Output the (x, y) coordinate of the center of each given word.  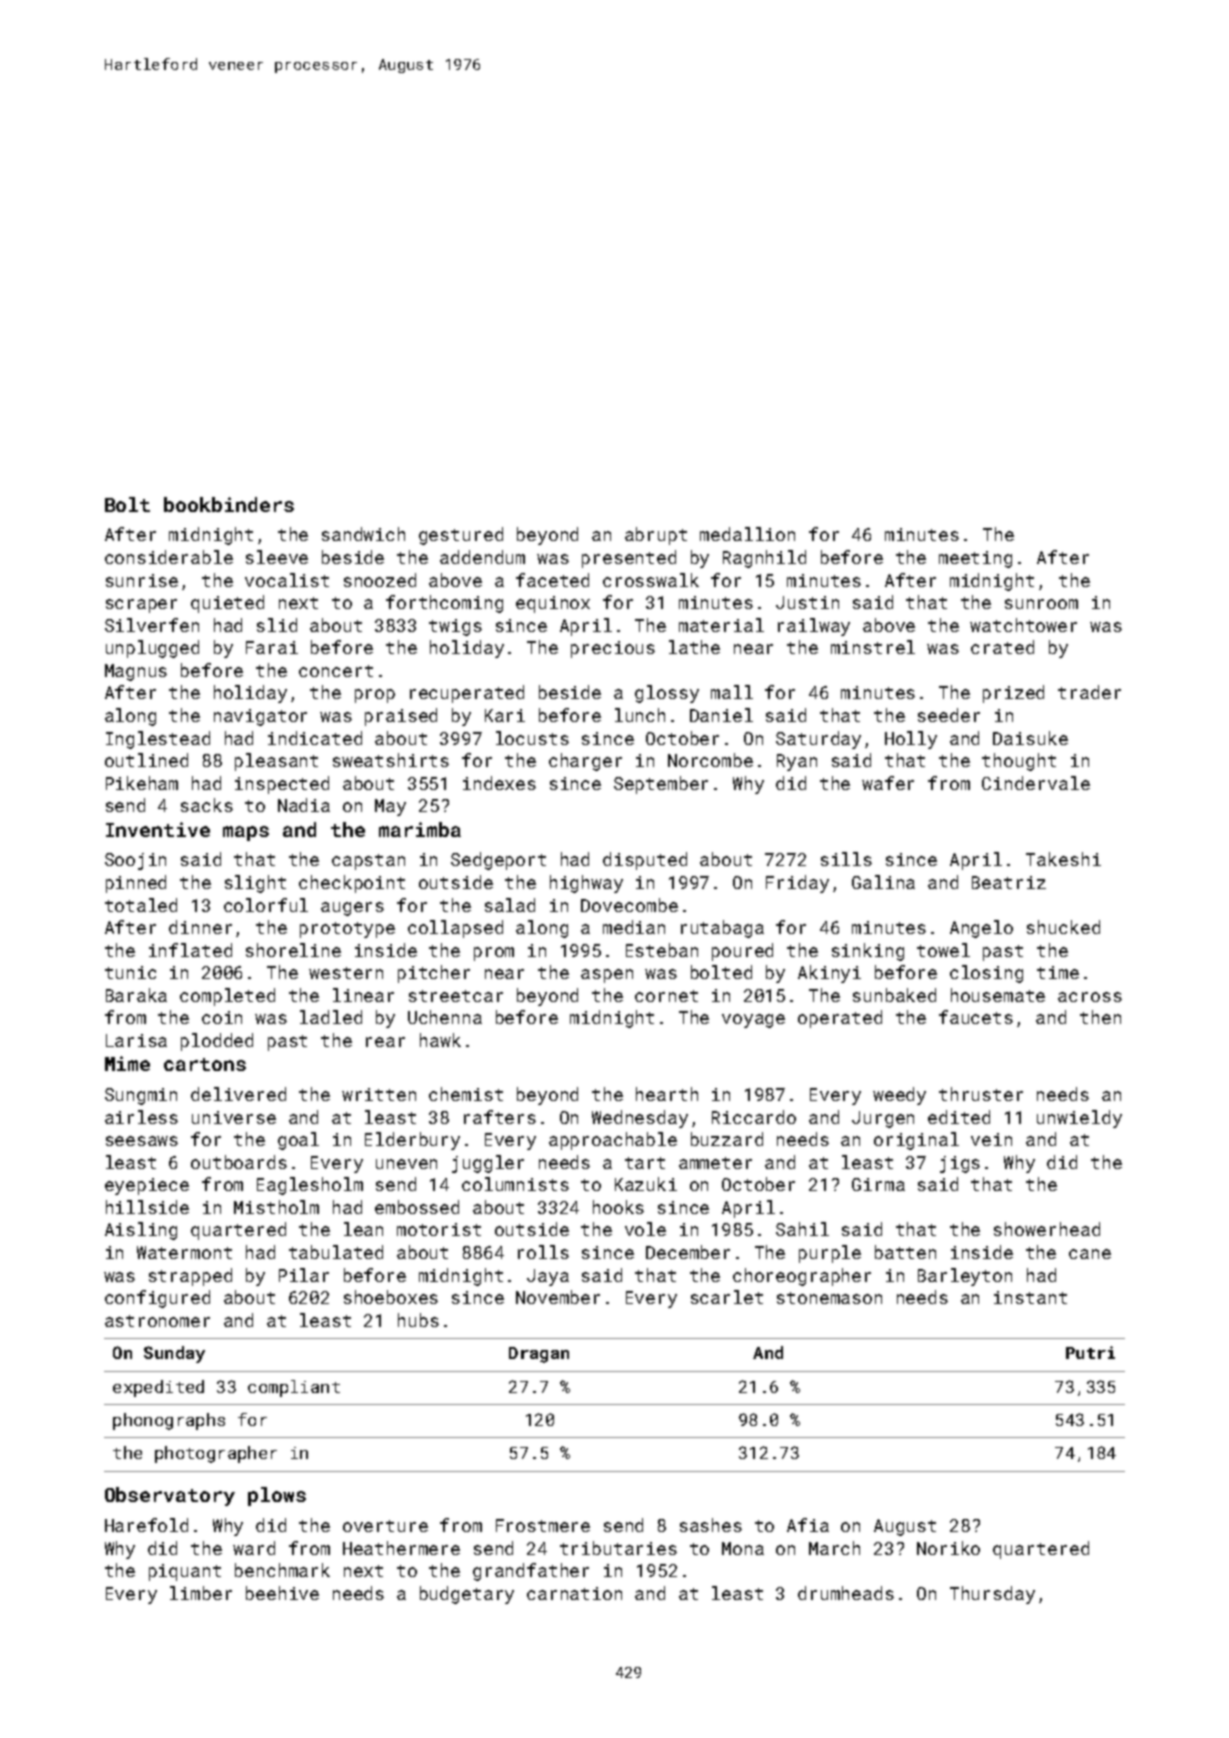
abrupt (656, 536)
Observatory (170, 1496)
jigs (960, 1164)
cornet (666, 996)
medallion (747, 534)
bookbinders (229, 504)
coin (222, 1017)
